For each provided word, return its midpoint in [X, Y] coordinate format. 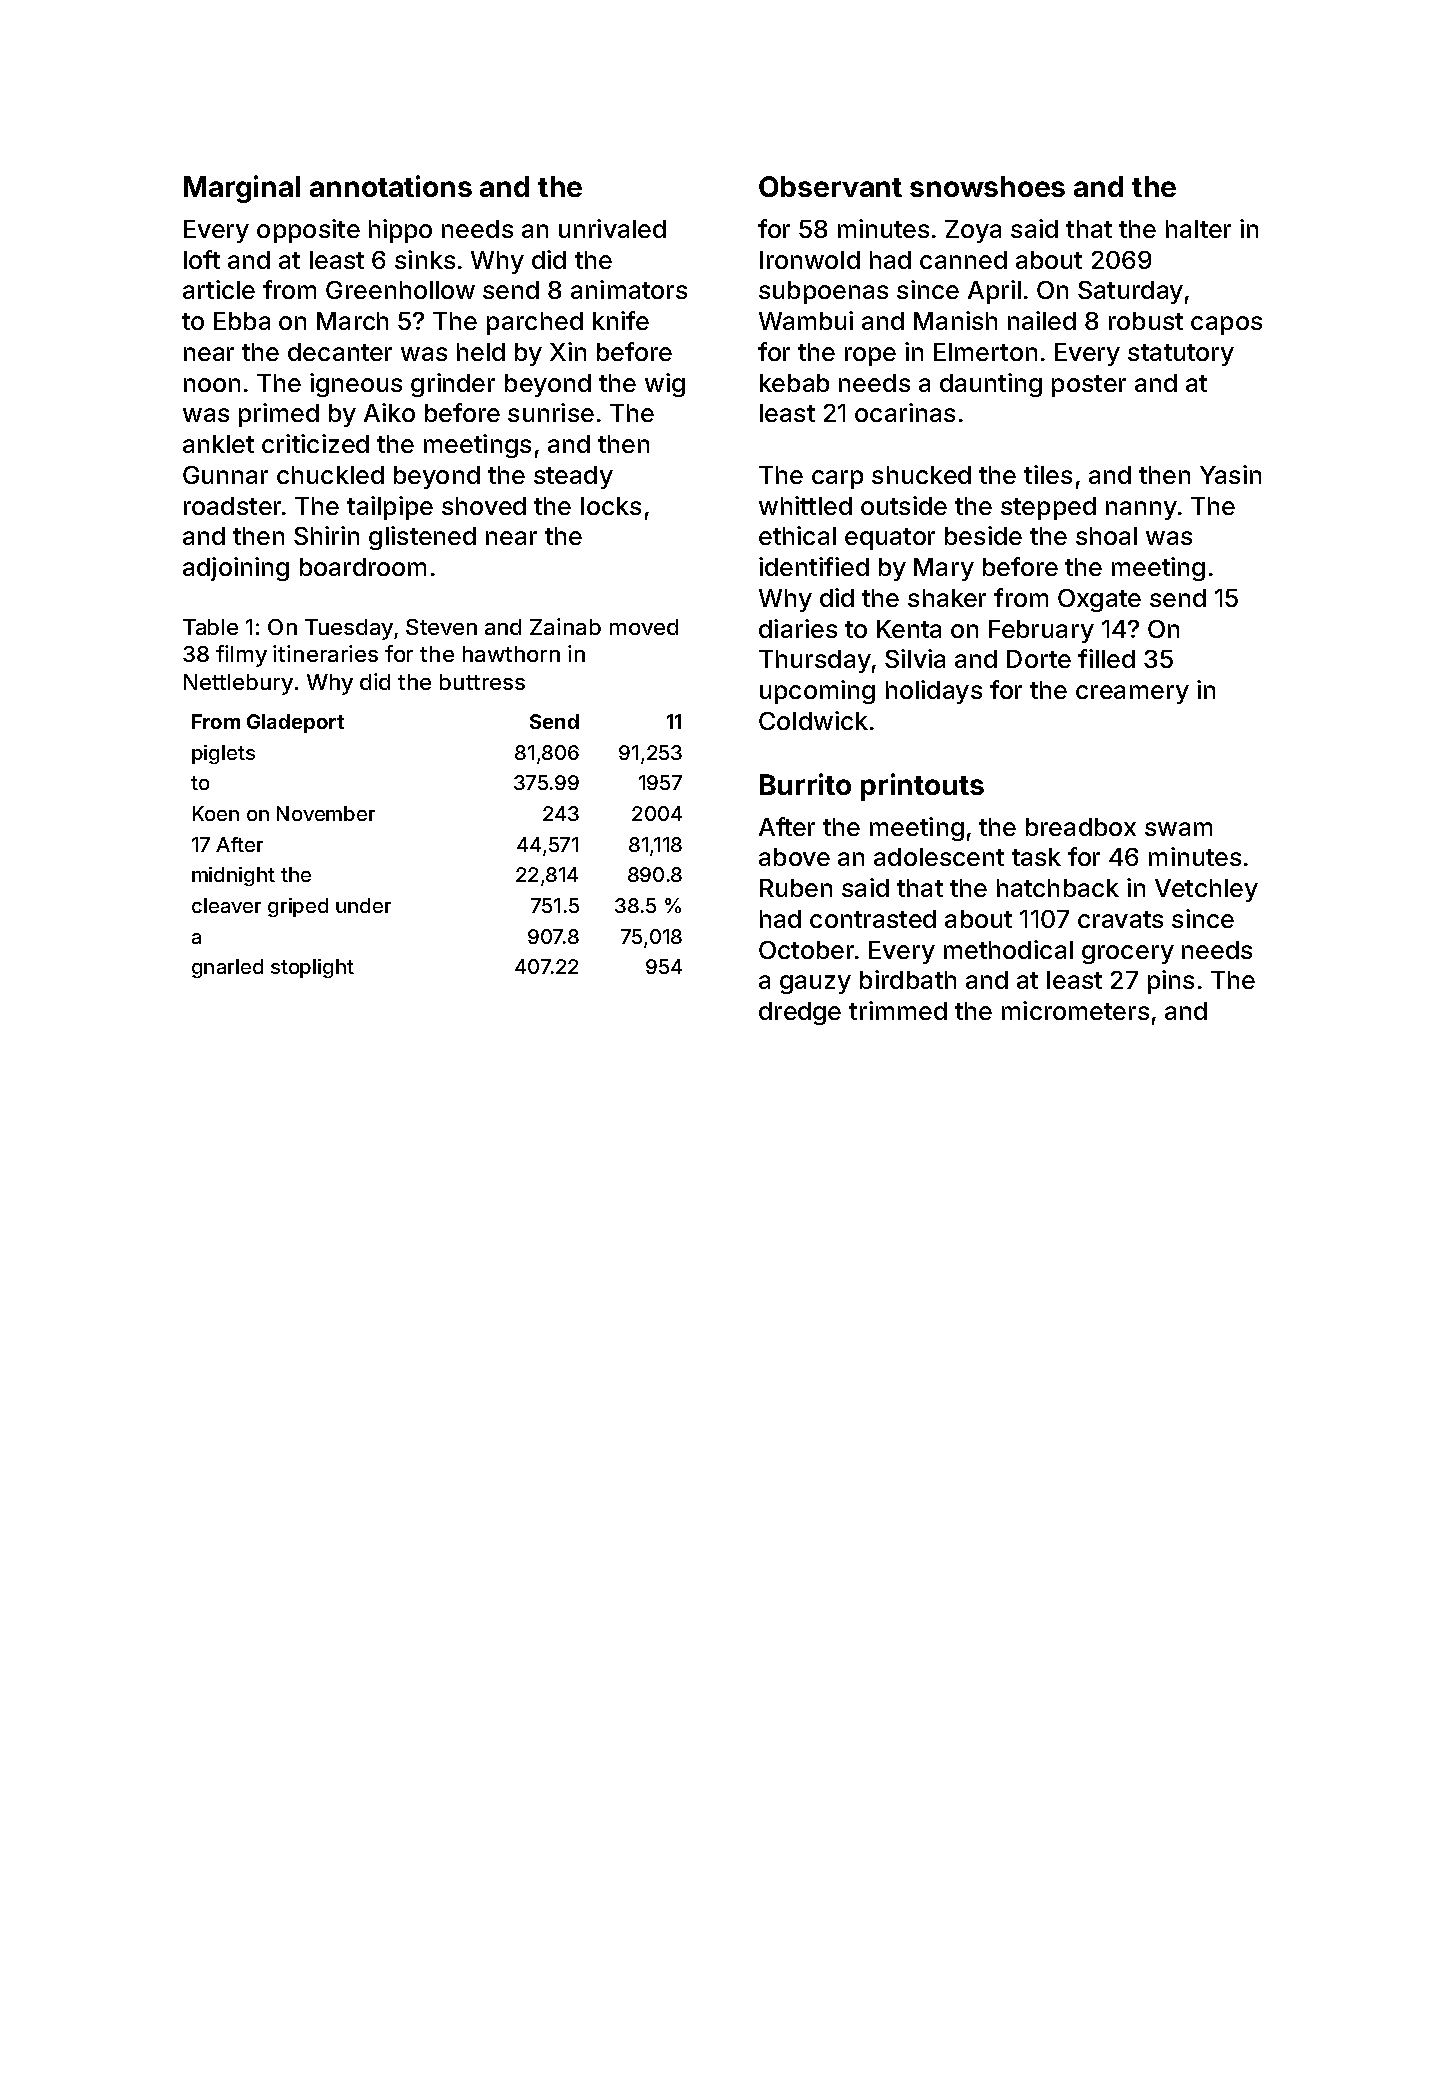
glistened [422, 538]
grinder [453, 385]
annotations [391, 186]
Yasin [1230, 474]
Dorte [1039, 659]
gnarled [227, 968]
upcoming [817, 692]
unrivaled [612, 228]
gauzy [815, 984]
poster [1089, 386]
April [994, 292]
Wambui [806, 320]
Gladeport [295, 723]
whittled [805, 505]
